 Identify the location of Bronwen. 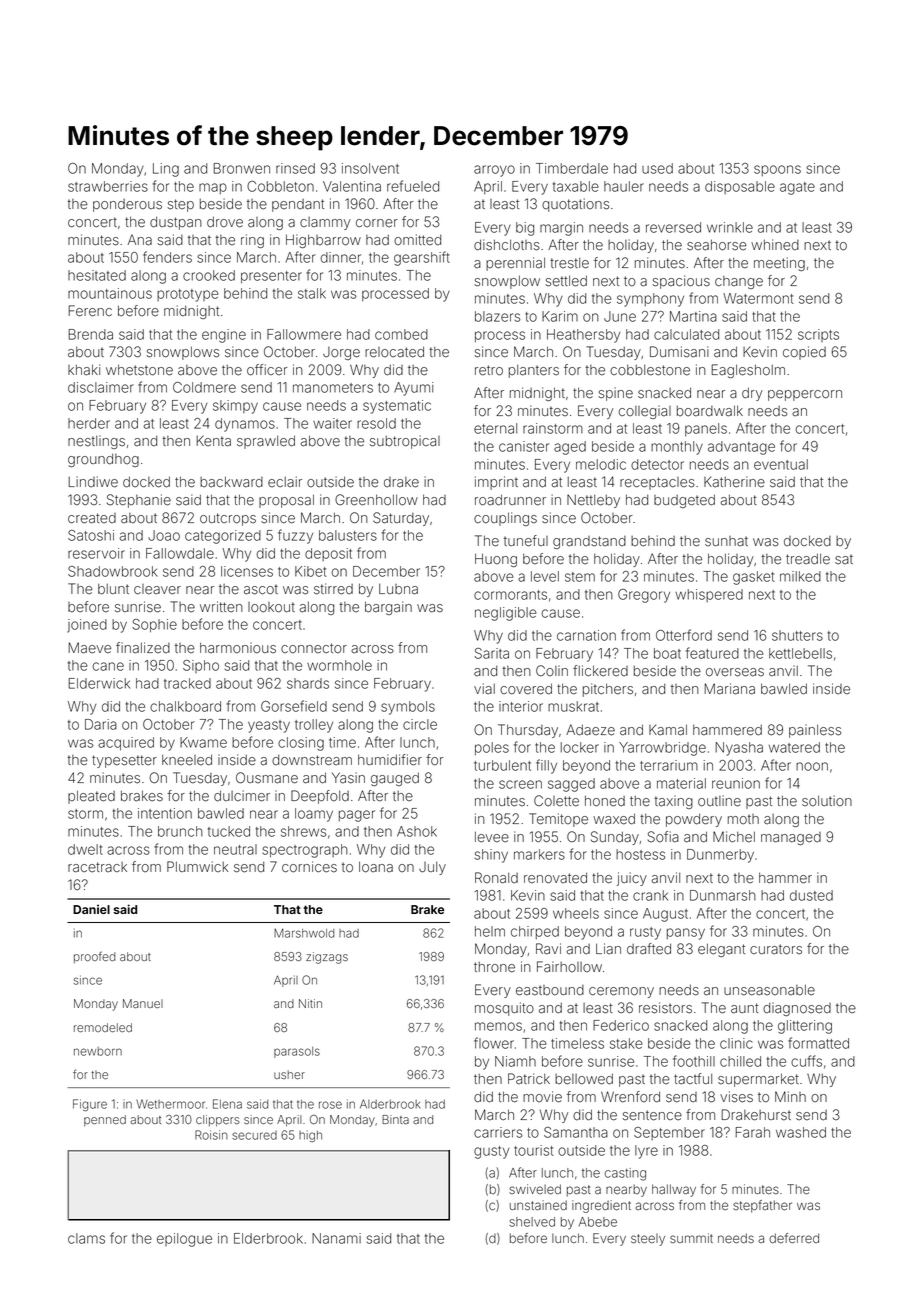
(242, 168).
